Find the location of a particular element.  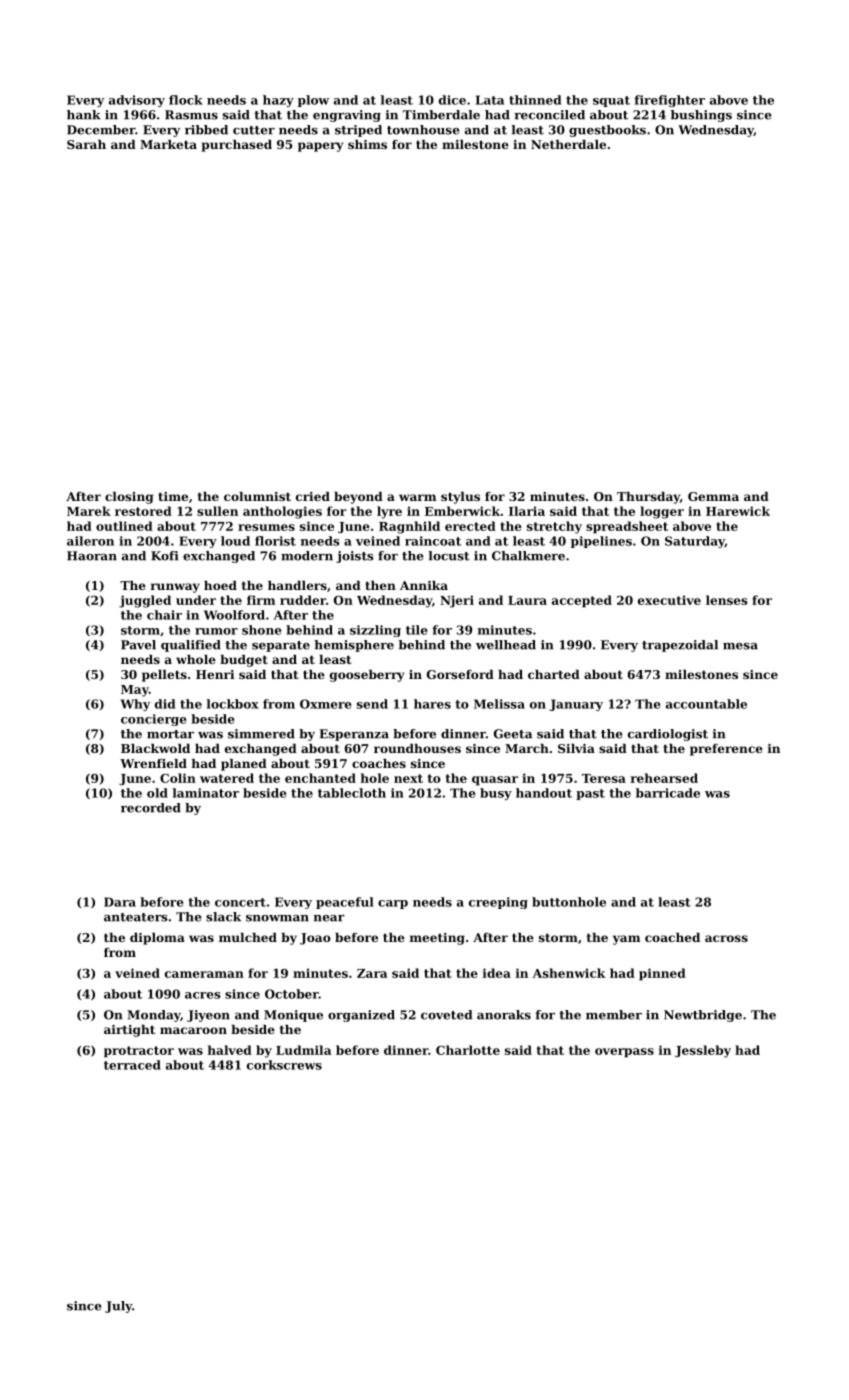

mesa is located at coordinates (740, 646).
